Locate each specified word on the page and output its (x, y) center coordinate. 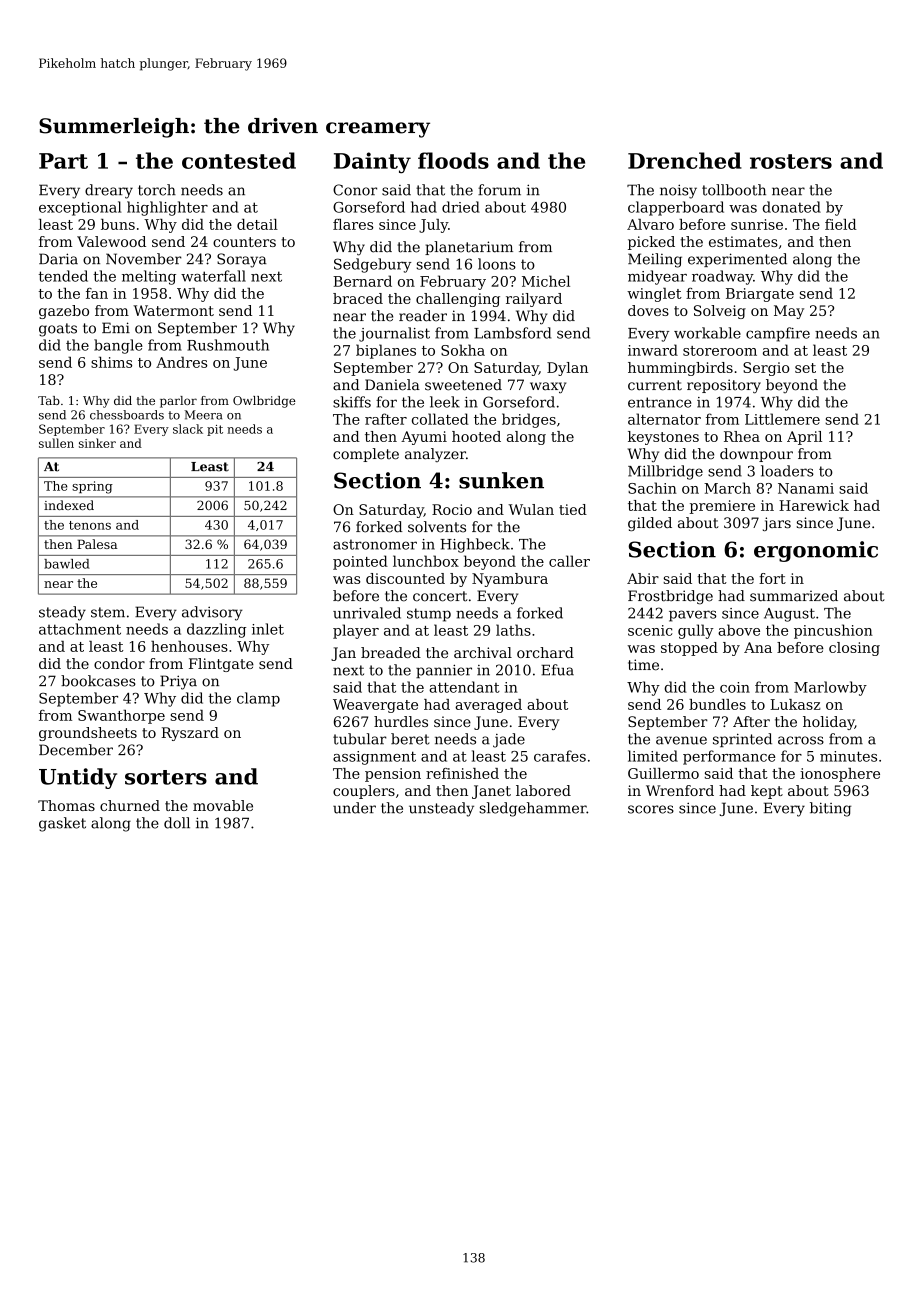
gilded (650, 524)
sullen (56, 443)
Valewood (111, 241)
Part (63, 161)
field (841, 224)
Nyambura (510, 580)
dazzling (216, 630)
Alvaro (650, 224)
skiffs (352, 402)
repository (724, 386)
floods (453, 160)
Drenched (685, 160)
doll (177, 823)
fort (772, 578)
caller (569, 561)
